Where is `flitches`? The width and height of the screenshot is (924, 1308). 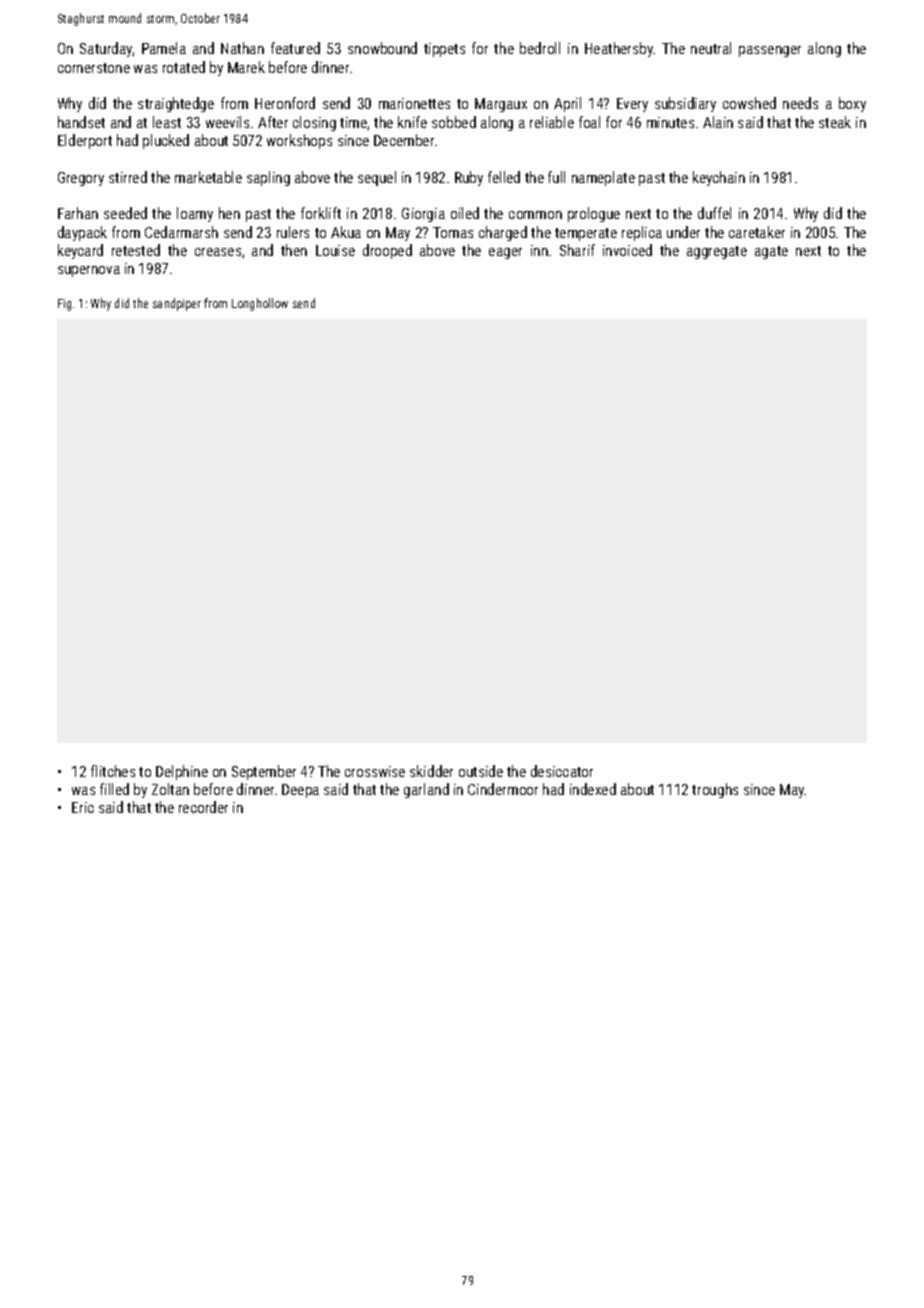
flitches is located at coordinates (113, 771).
